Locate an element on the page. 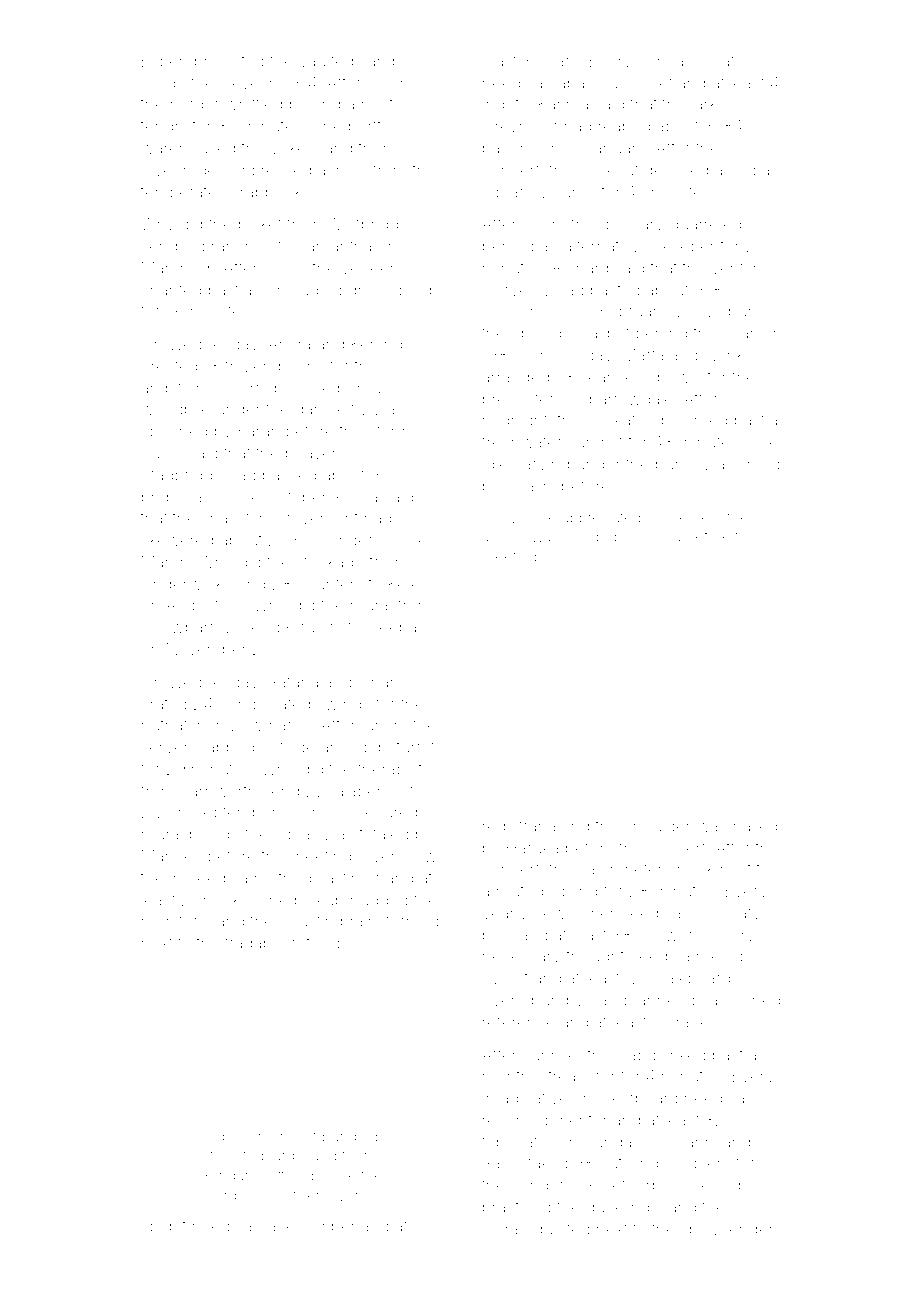 Image resolution: width=924 pixels, height=1314 pixels. Espen is located at coordinates (164, 62).
